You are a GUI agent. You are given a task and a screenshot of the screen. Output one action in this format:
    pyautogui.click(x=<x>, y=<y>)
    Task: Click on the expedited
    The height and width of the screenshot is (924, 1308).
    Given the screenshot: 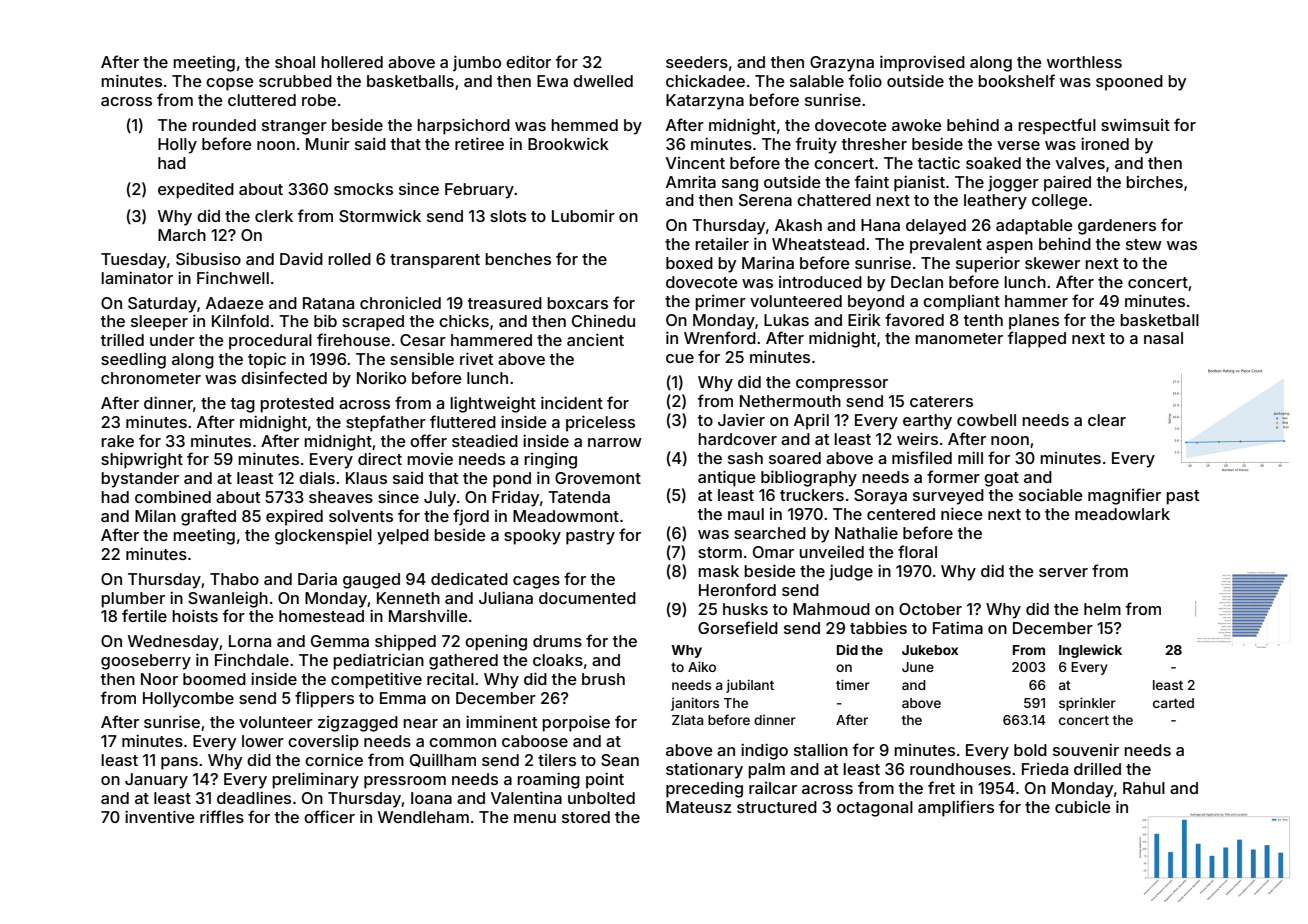 What is the action you would take?
    pyautogui.click(x=196, y=190)
